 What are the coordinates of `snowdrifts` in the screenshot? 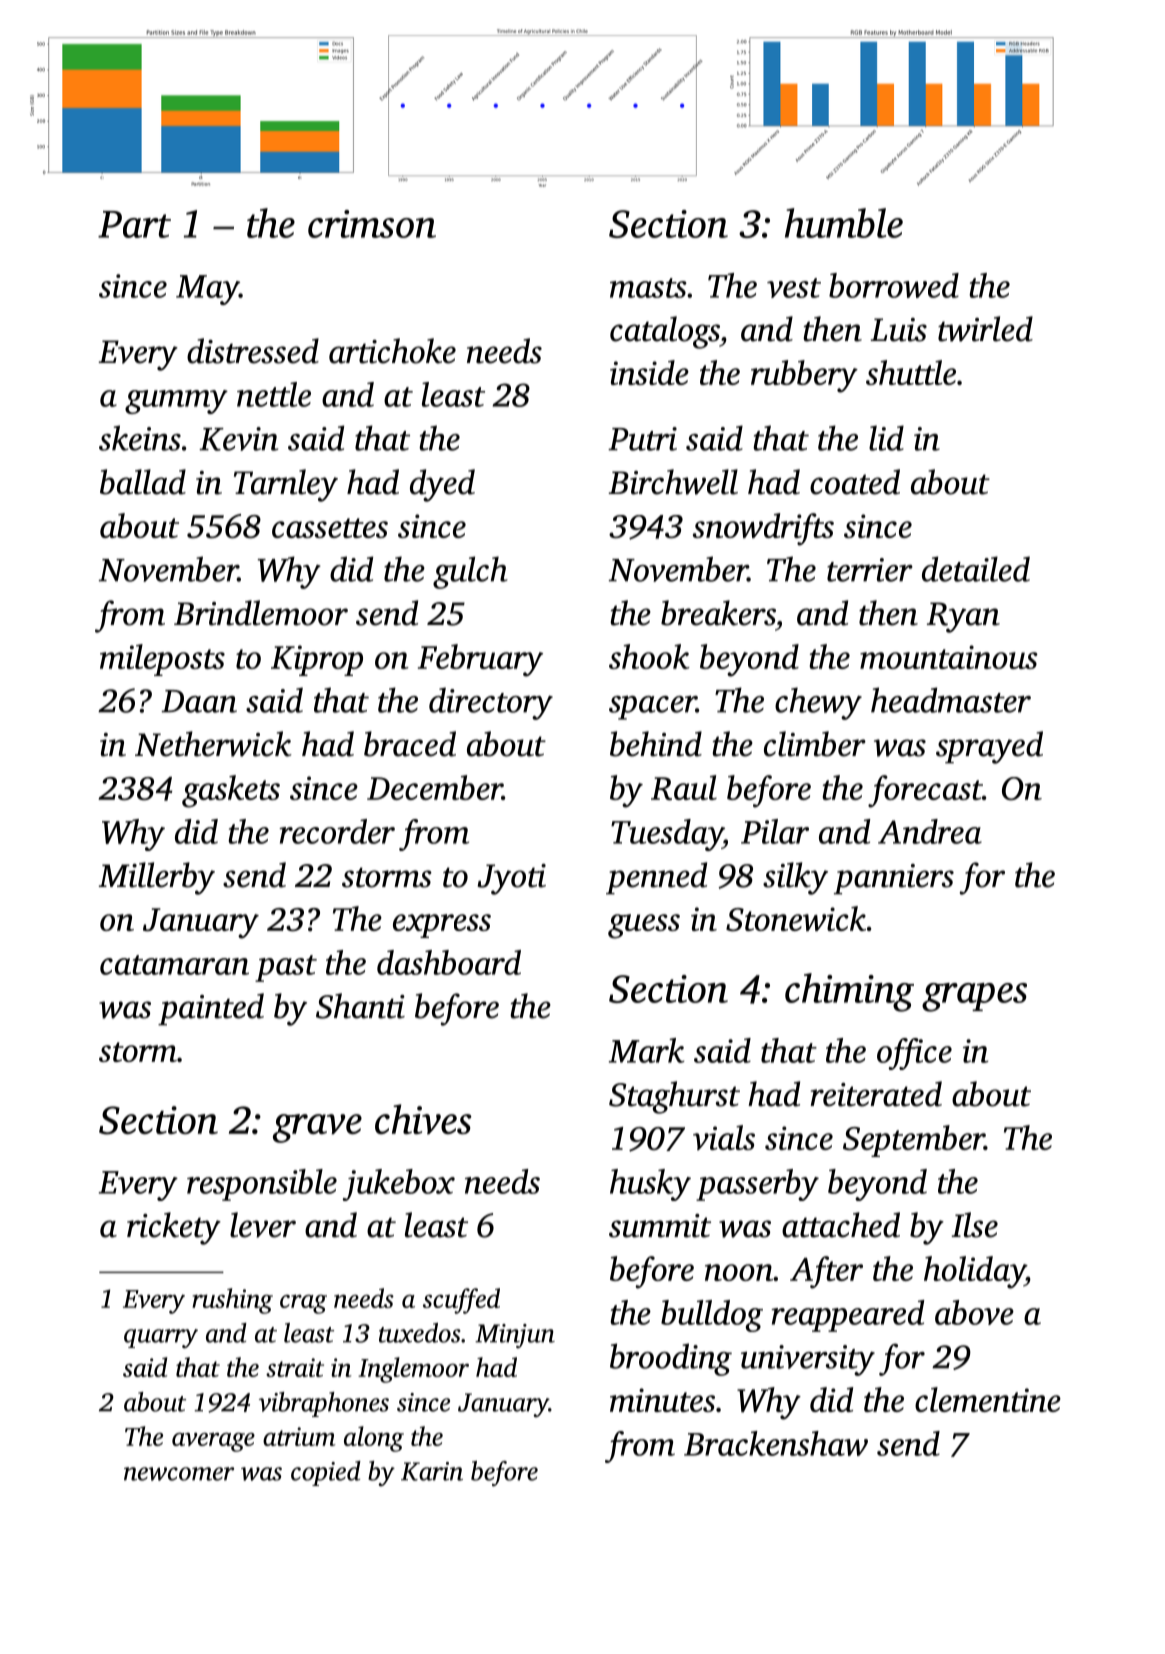 It's located at (763, 529).
